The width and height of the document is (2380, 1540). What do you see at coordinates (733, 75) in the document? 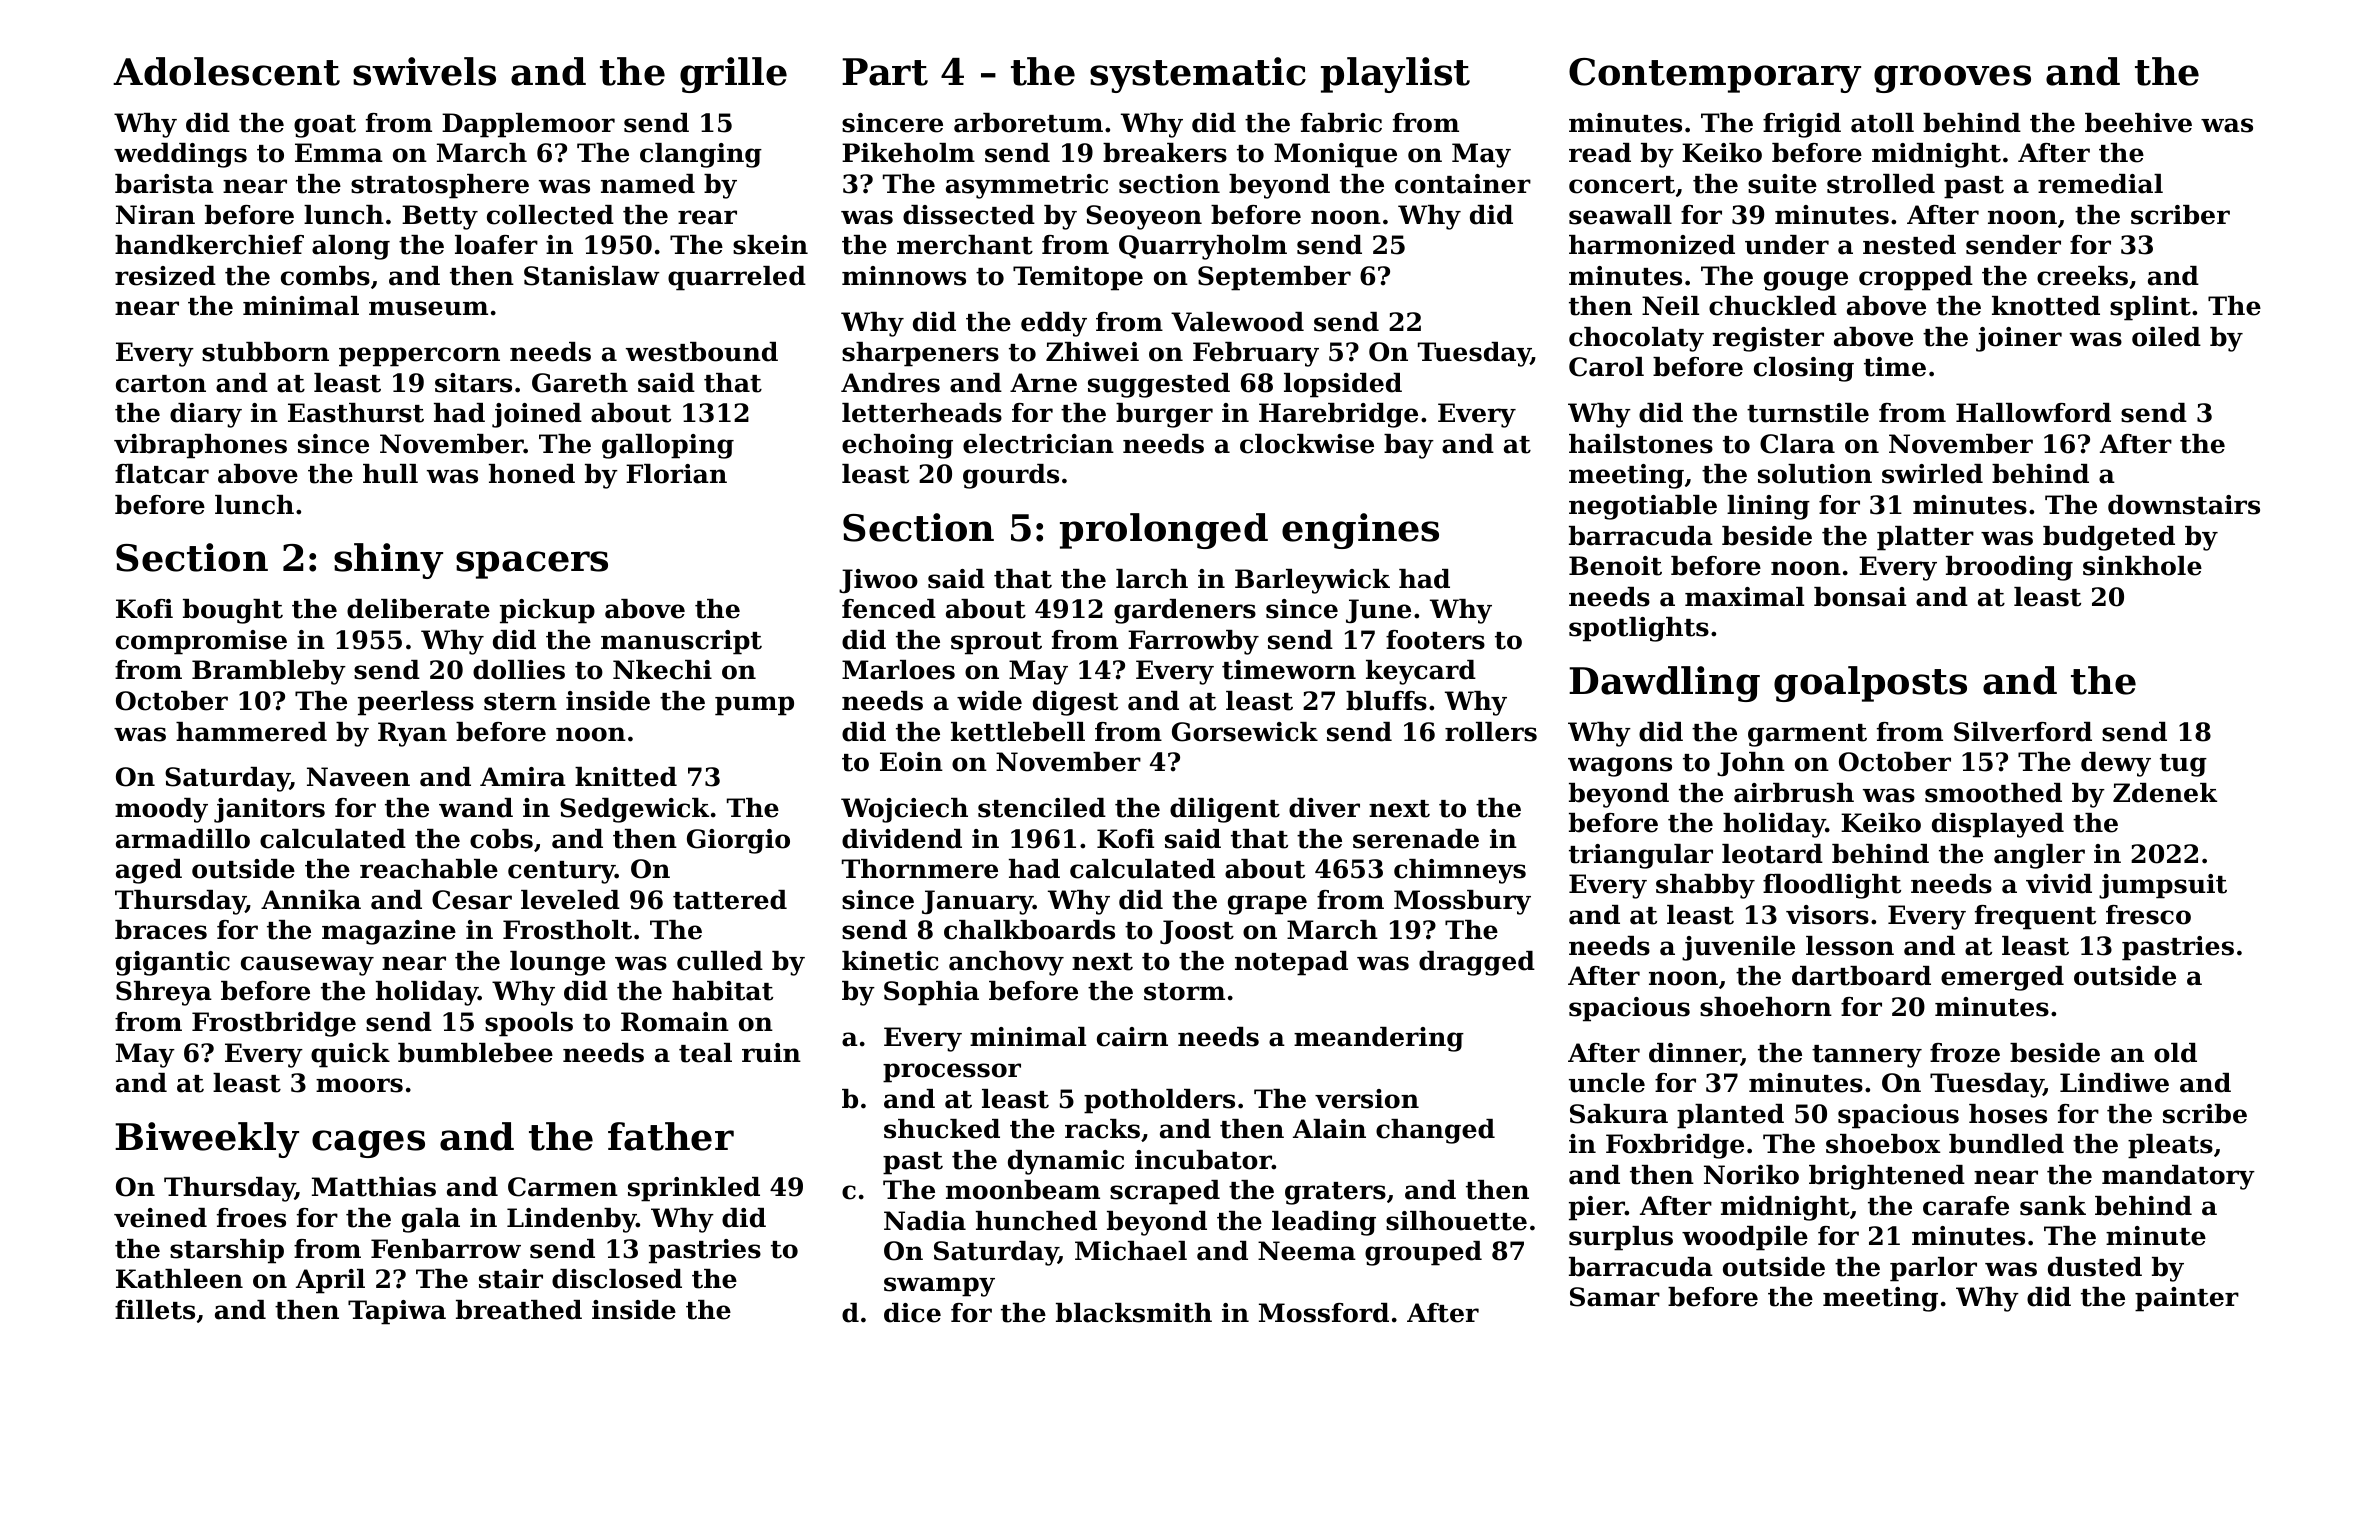
I see `grille` at bounding box center [733, 75].
